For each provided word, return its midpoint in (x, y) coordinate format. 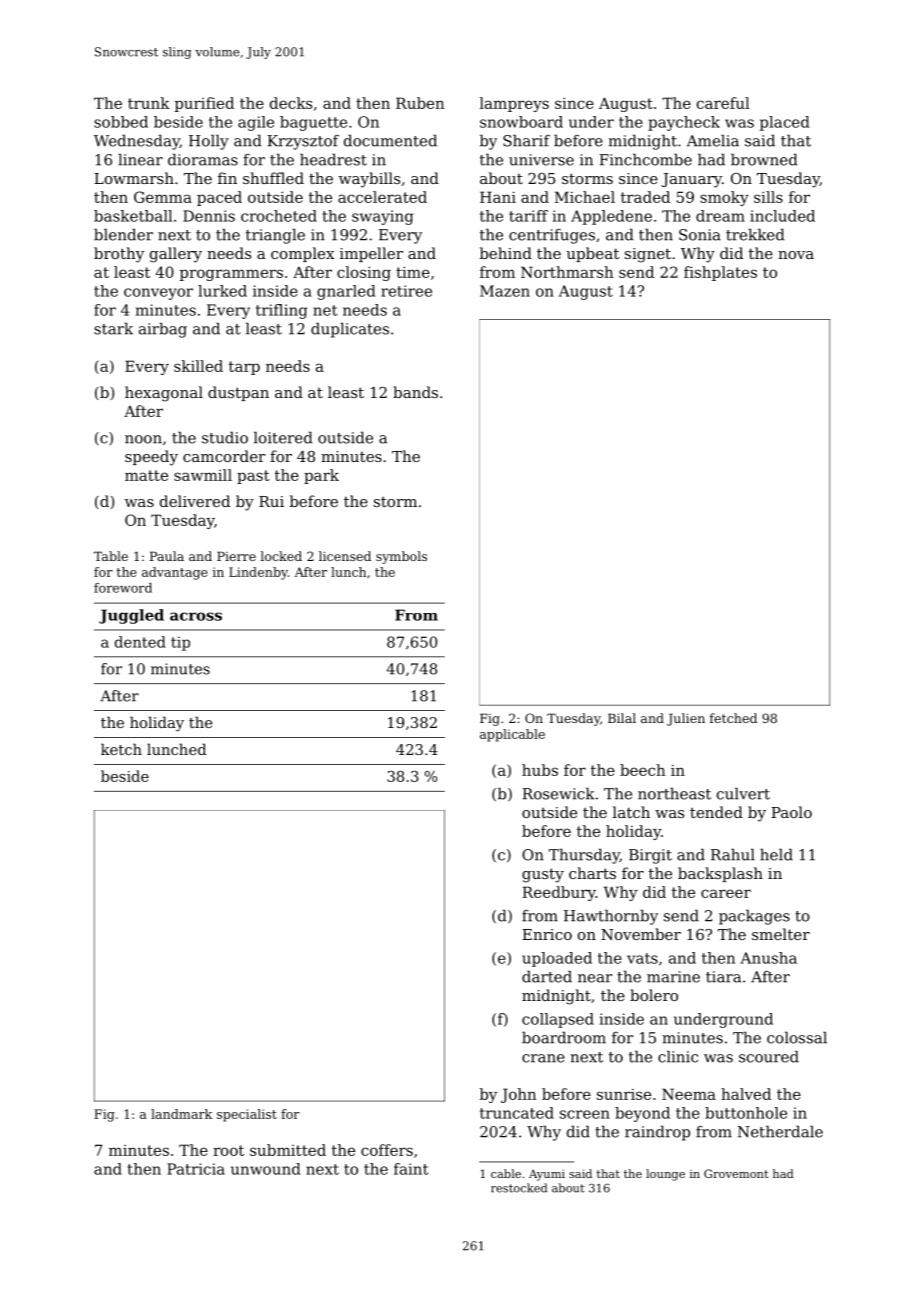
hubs (540, 770)
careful (723, 103)
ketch (121, 749)
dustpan (238, 393)
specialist (247, 1115)
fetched (733, 718)
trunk (149, 103)
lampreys (514, 104)
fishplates (720, 273)
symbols (401, 557)
